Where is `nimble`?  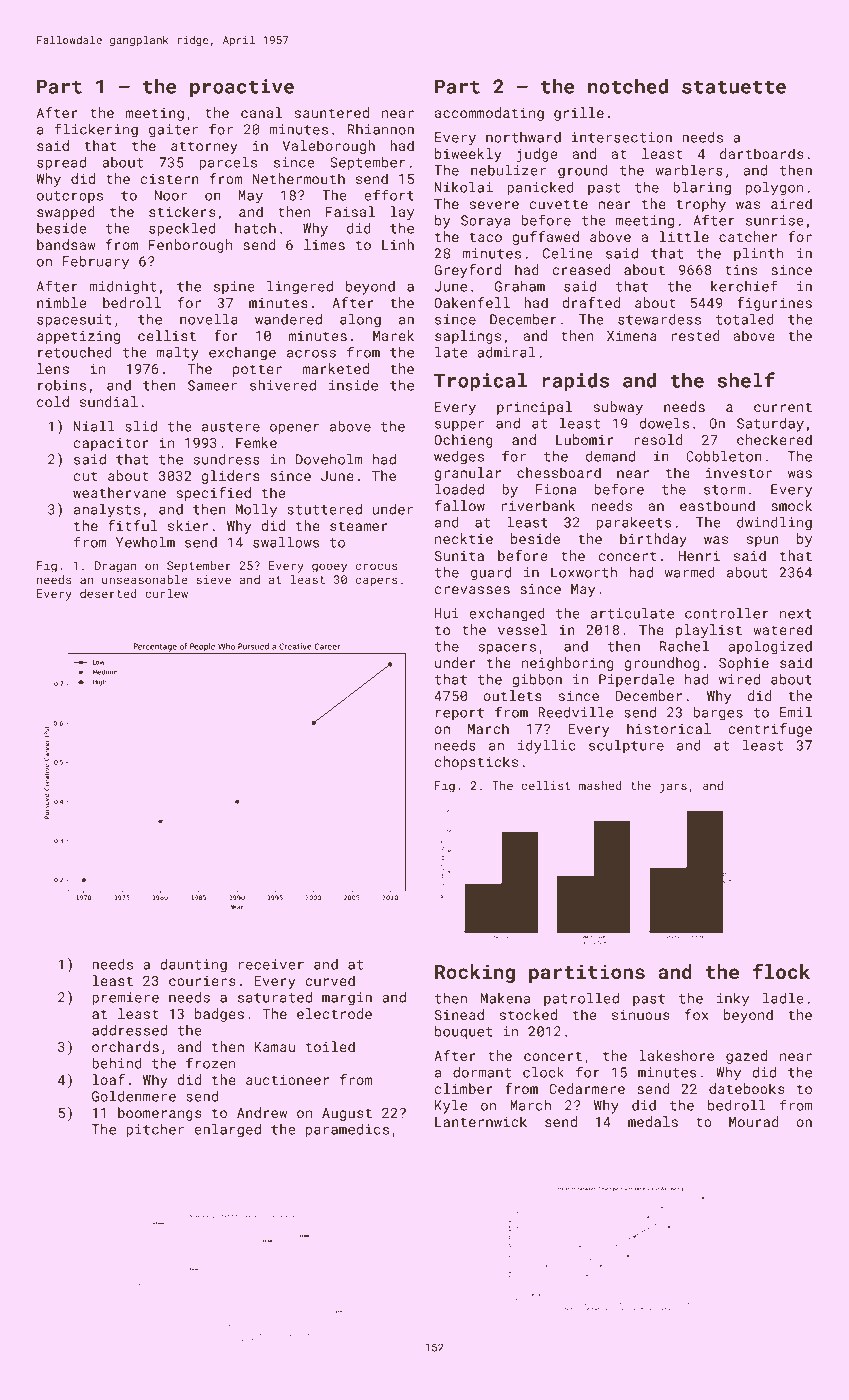 nimble is located at coordinates (61, 302).
